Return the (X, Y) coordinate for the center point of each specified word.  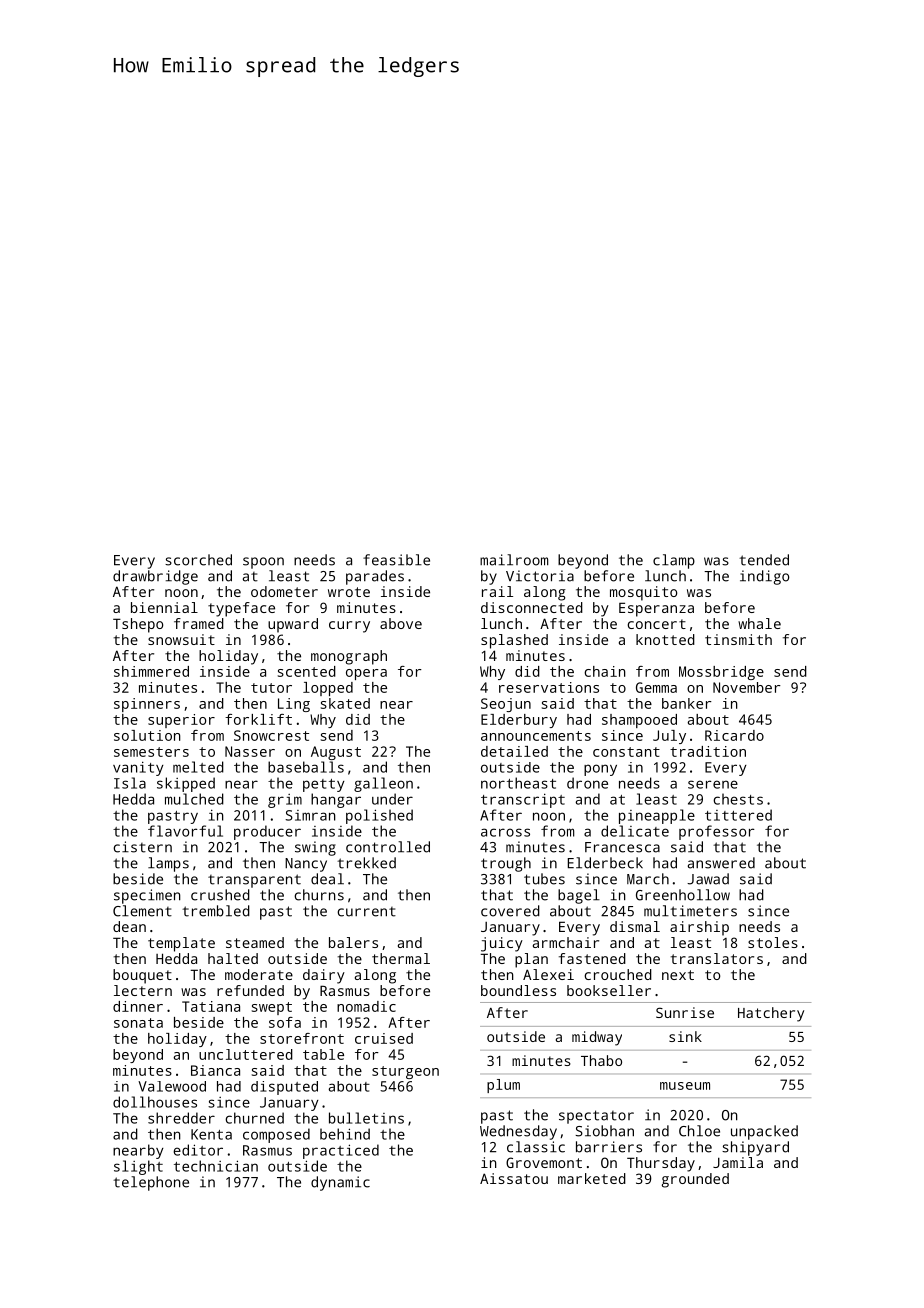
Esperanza (656, 609)
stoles (773, 942)
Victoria (540, 576)
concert (657, 624)
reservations (549, 687)
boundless (518, 990)
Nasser (250, 751)
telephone (151, 1183)
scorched (198, 560)
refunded (250, 990)
